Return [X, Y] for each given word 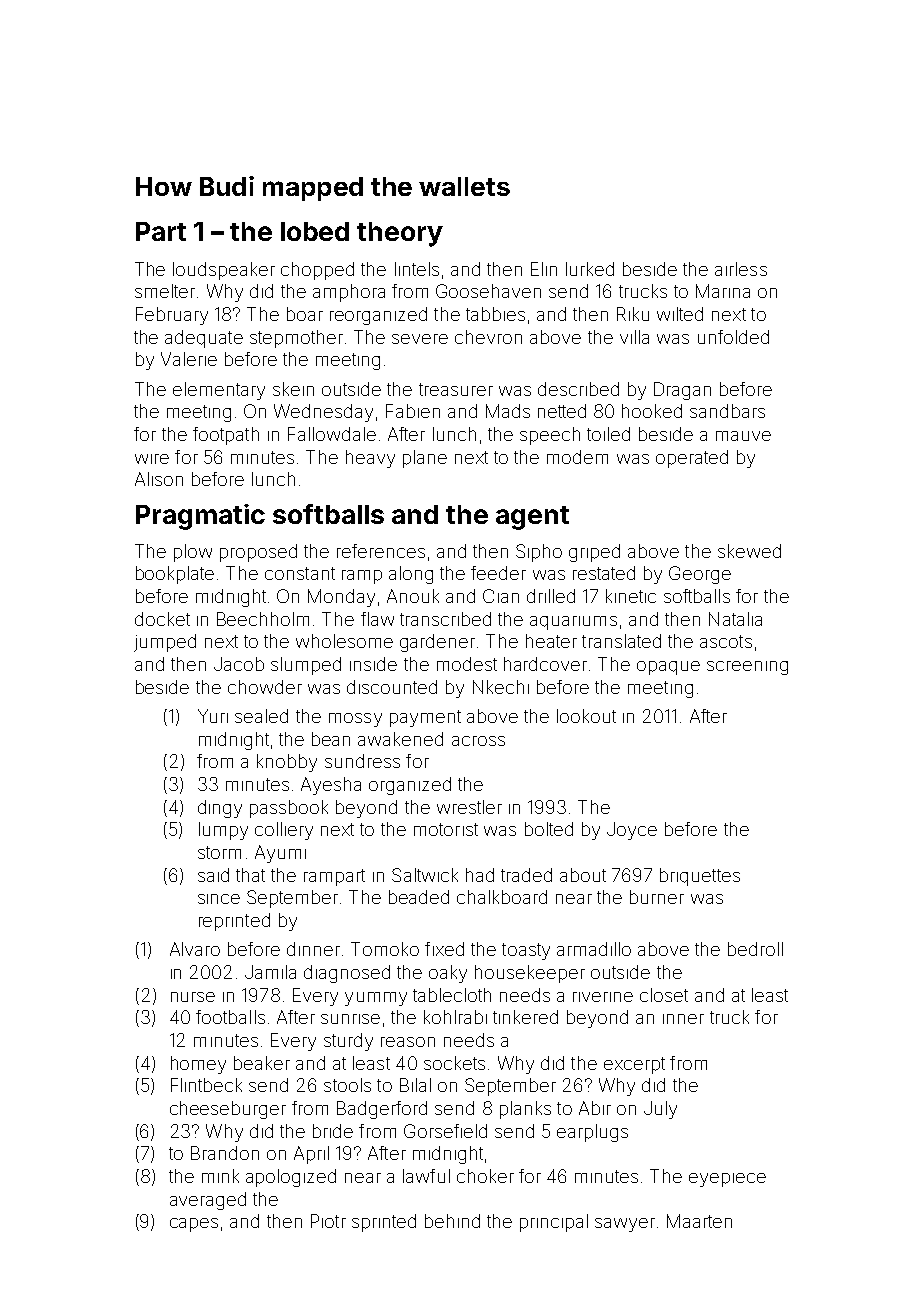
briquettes [700, 877]
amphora [349, 293]
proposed [258, 553]
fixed [444, 949]
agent [532, 518]
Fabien [413, 411]
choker [485, 1176]
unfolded [733, 337]
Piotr [328, 1221]
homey [198, 1065]
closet [664, 995]
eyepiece [727, 1180]
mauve [743, 436]
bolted [549, 829]
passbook [289, 809]
